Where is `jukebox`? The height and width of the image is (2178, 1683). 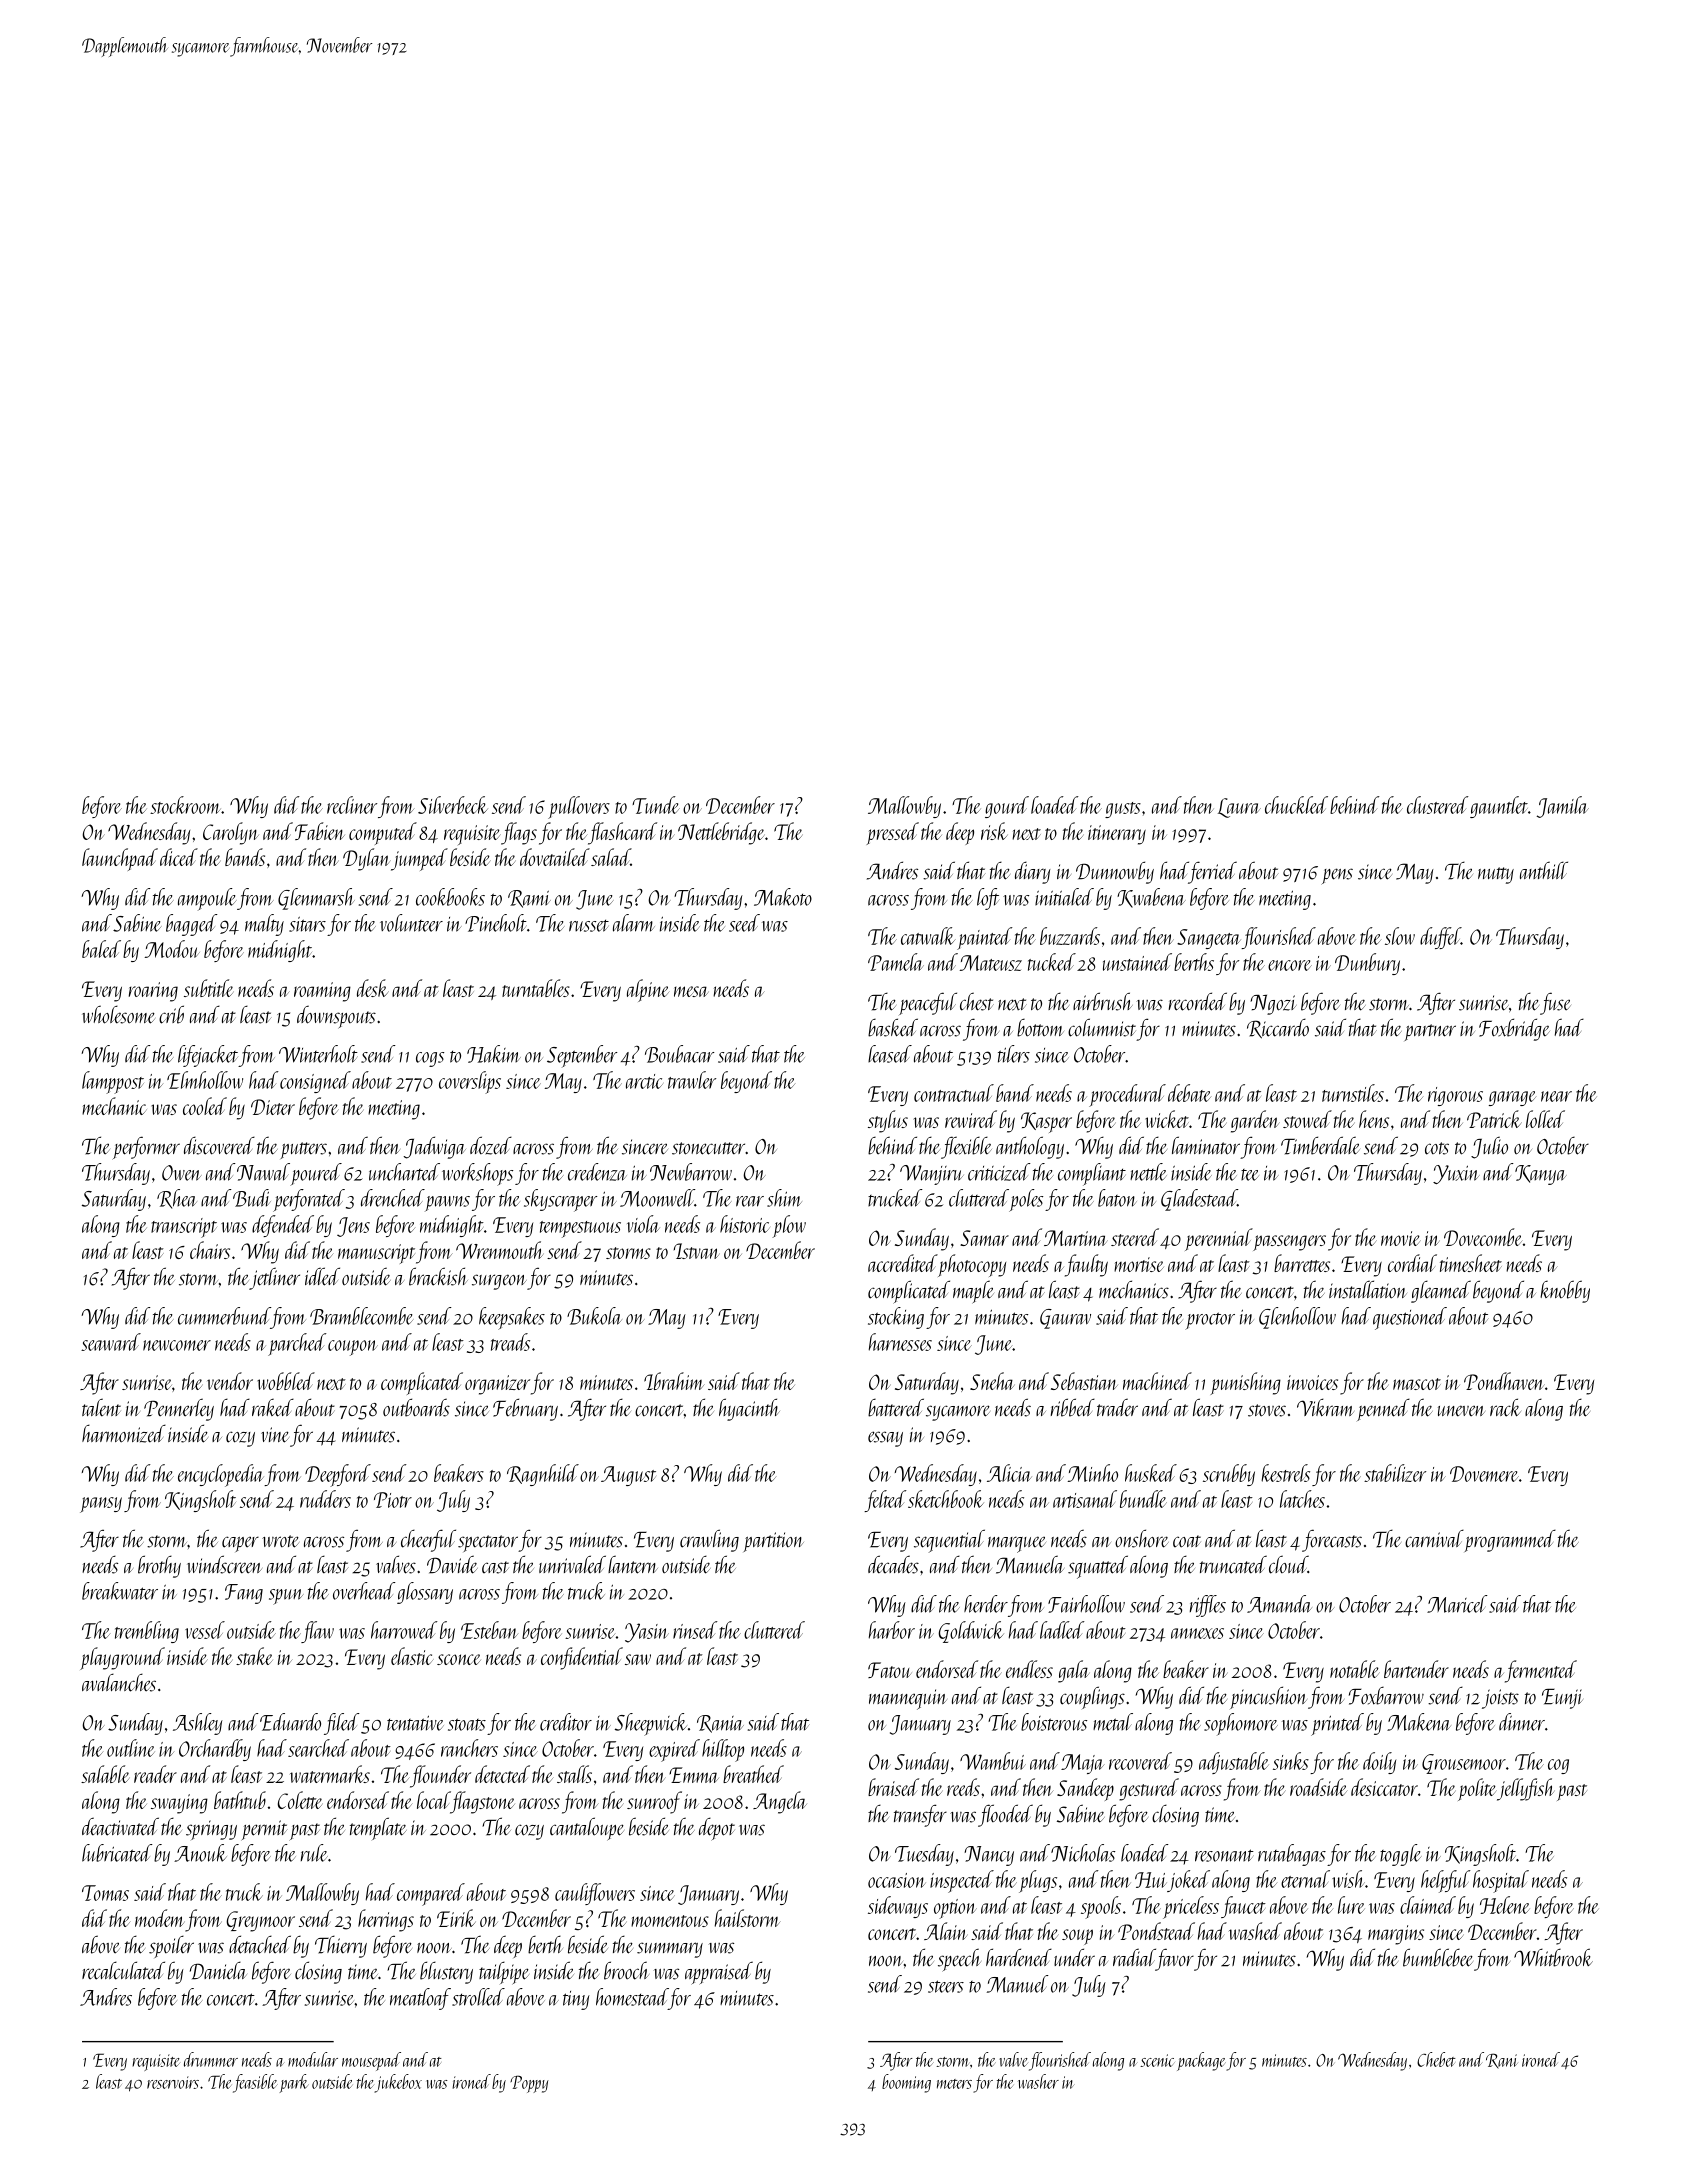
jukebox is located at coordinates (398, 2083).
